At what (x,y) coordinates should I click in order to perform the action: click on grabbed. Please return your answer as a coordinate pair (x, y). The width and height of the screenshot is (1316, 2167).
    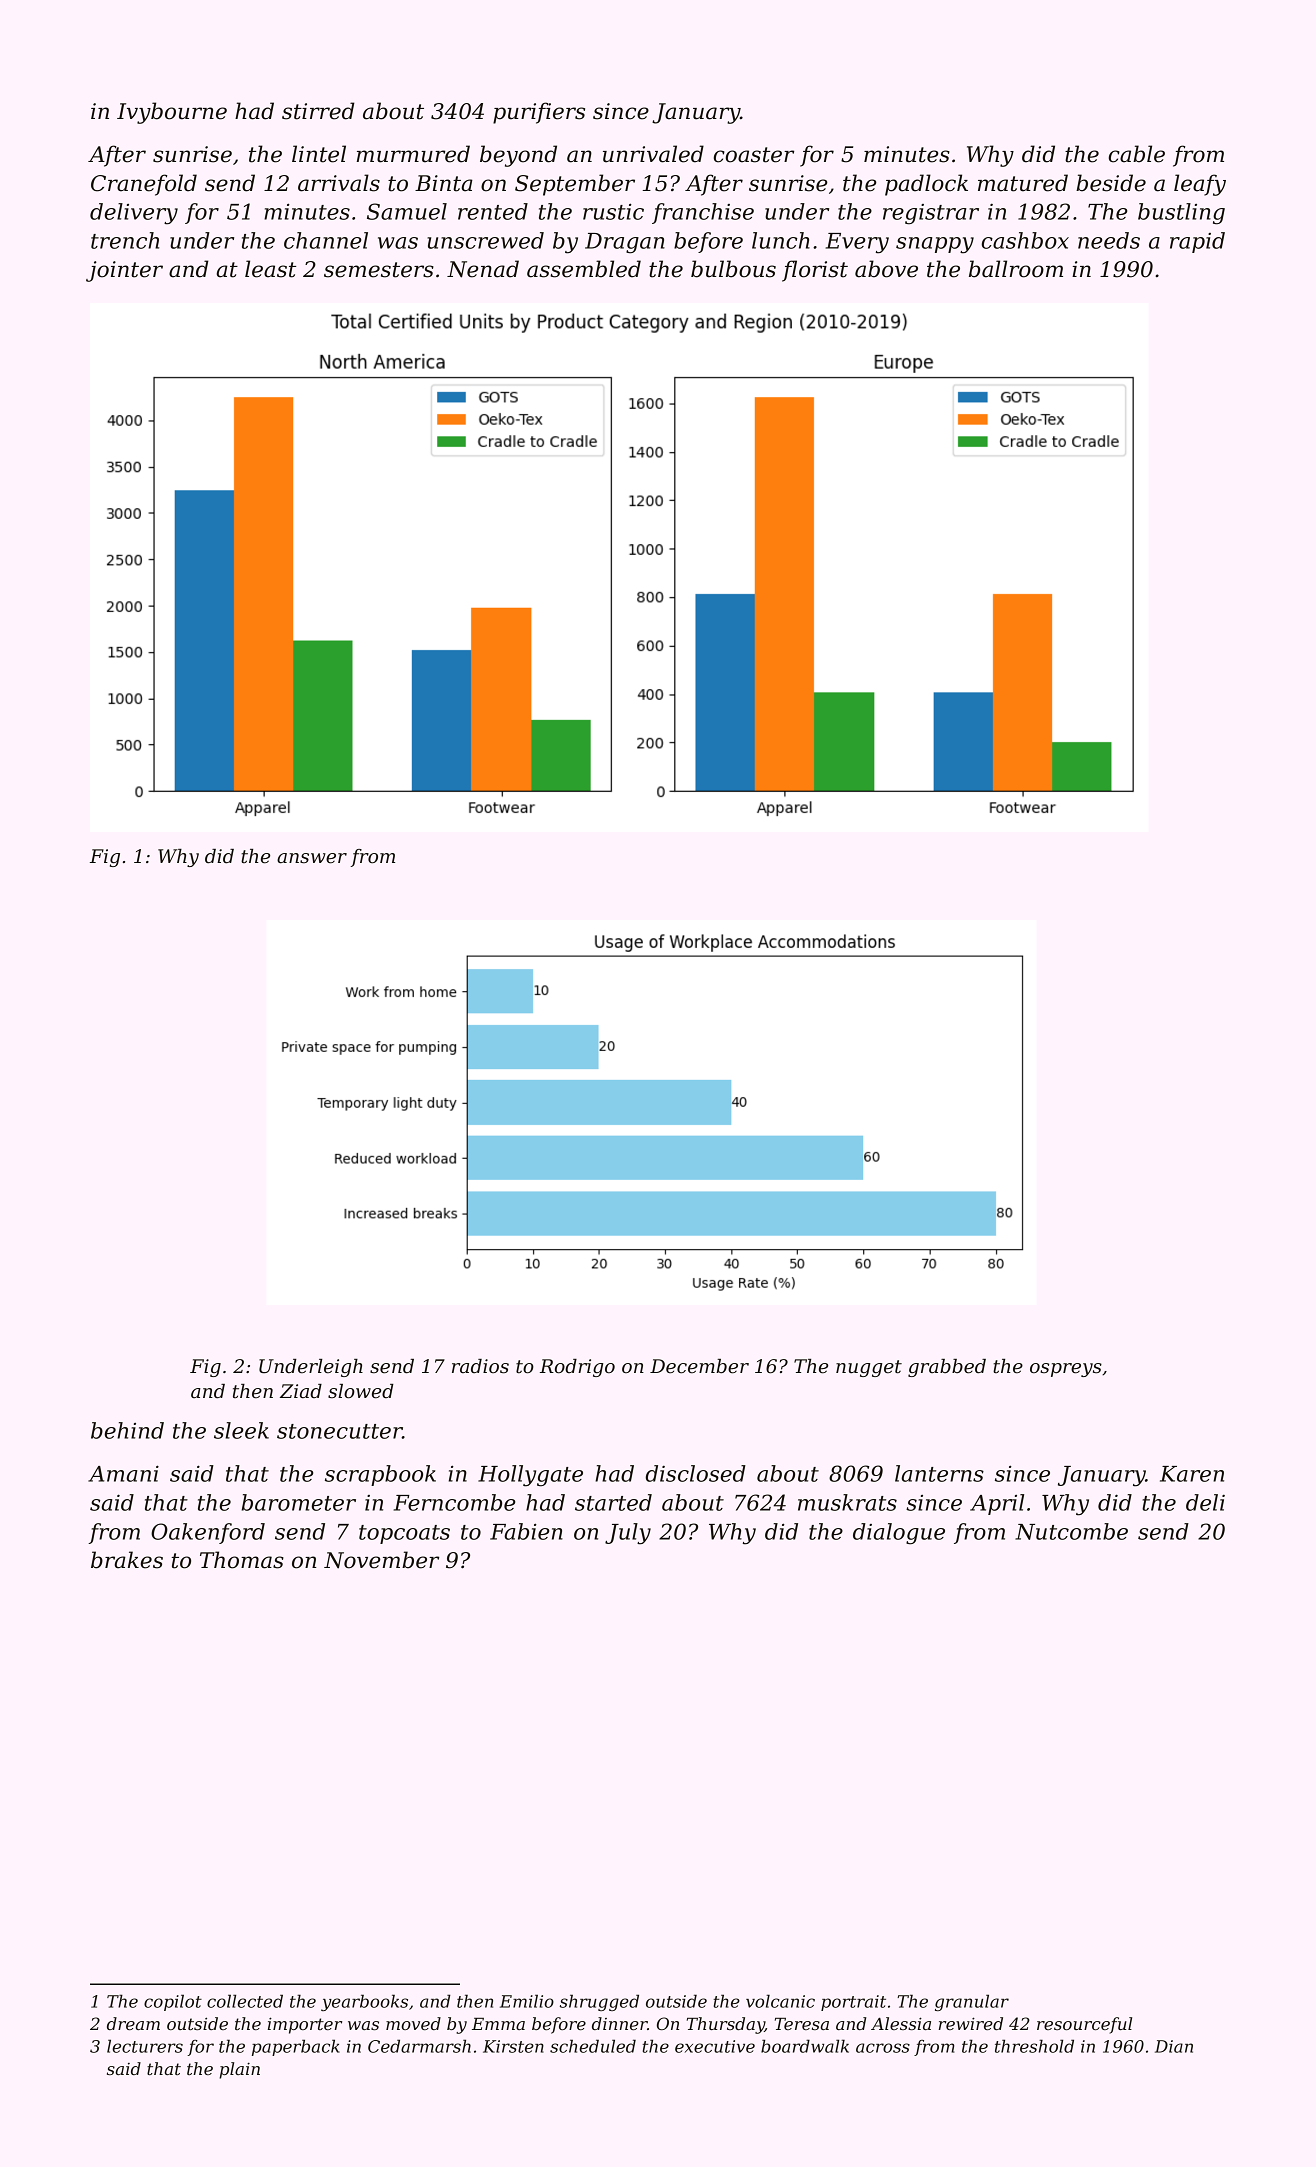
    Looking at the image, I should click on (947, 1368).
